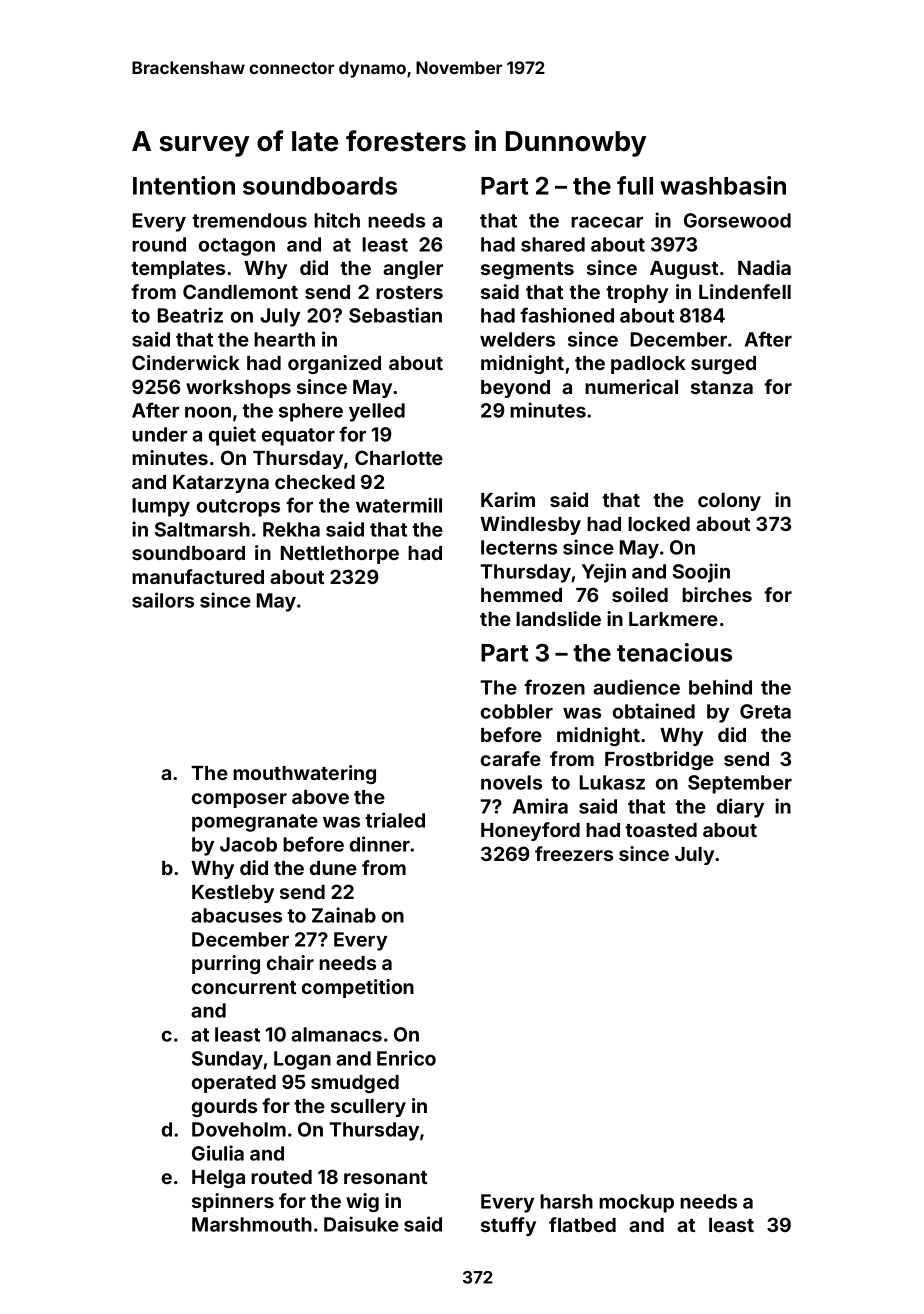 Image resolution: width=924 pixels, height=1314 pixels. I want to click on sailors, so click(163, 600).
